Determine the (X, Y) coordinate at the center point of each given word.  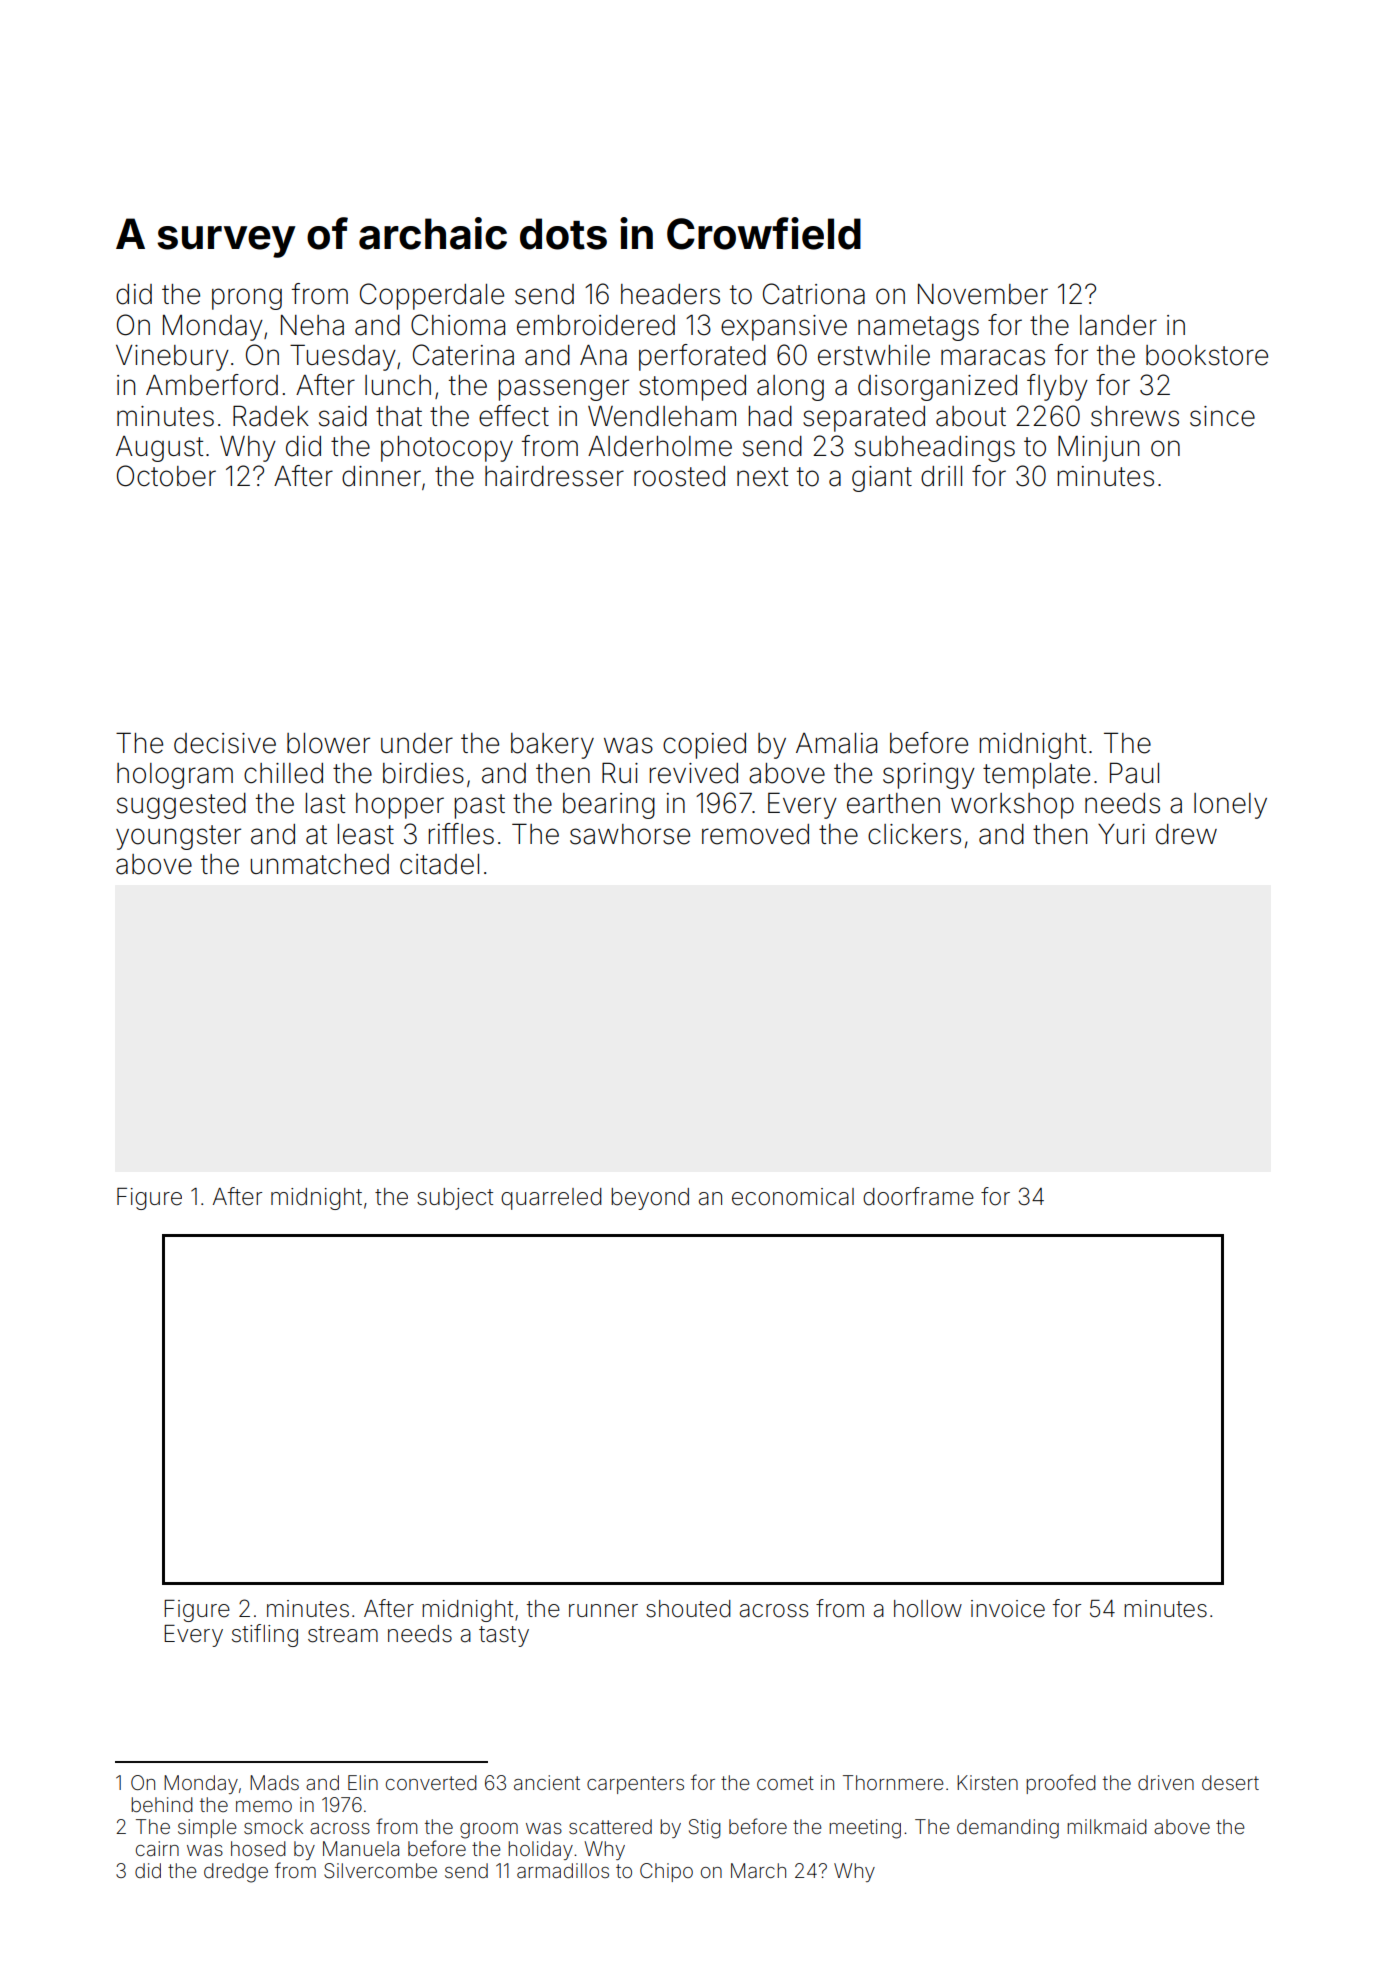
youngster (178, 837)
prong (247, 299)
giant (882, 479)
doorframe (918, 1196)
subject (455, 1199)
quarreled (551, 1199)
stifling (265, 1635)
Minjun (1098, 449)
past (480, 806)
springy (929, 776)
